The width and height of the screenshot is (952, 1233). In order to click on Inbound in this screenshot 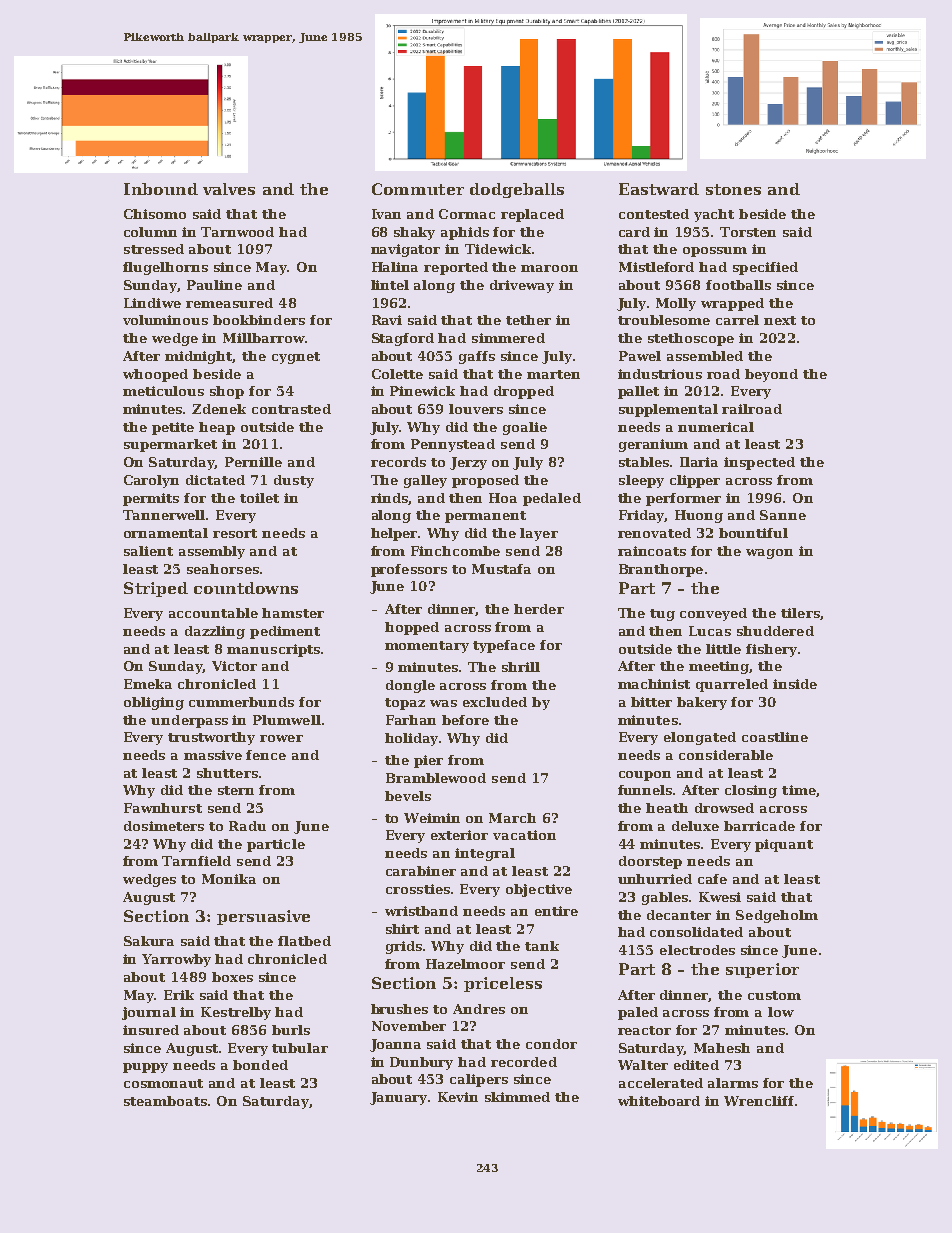, I will do `click(161, 189)`.
